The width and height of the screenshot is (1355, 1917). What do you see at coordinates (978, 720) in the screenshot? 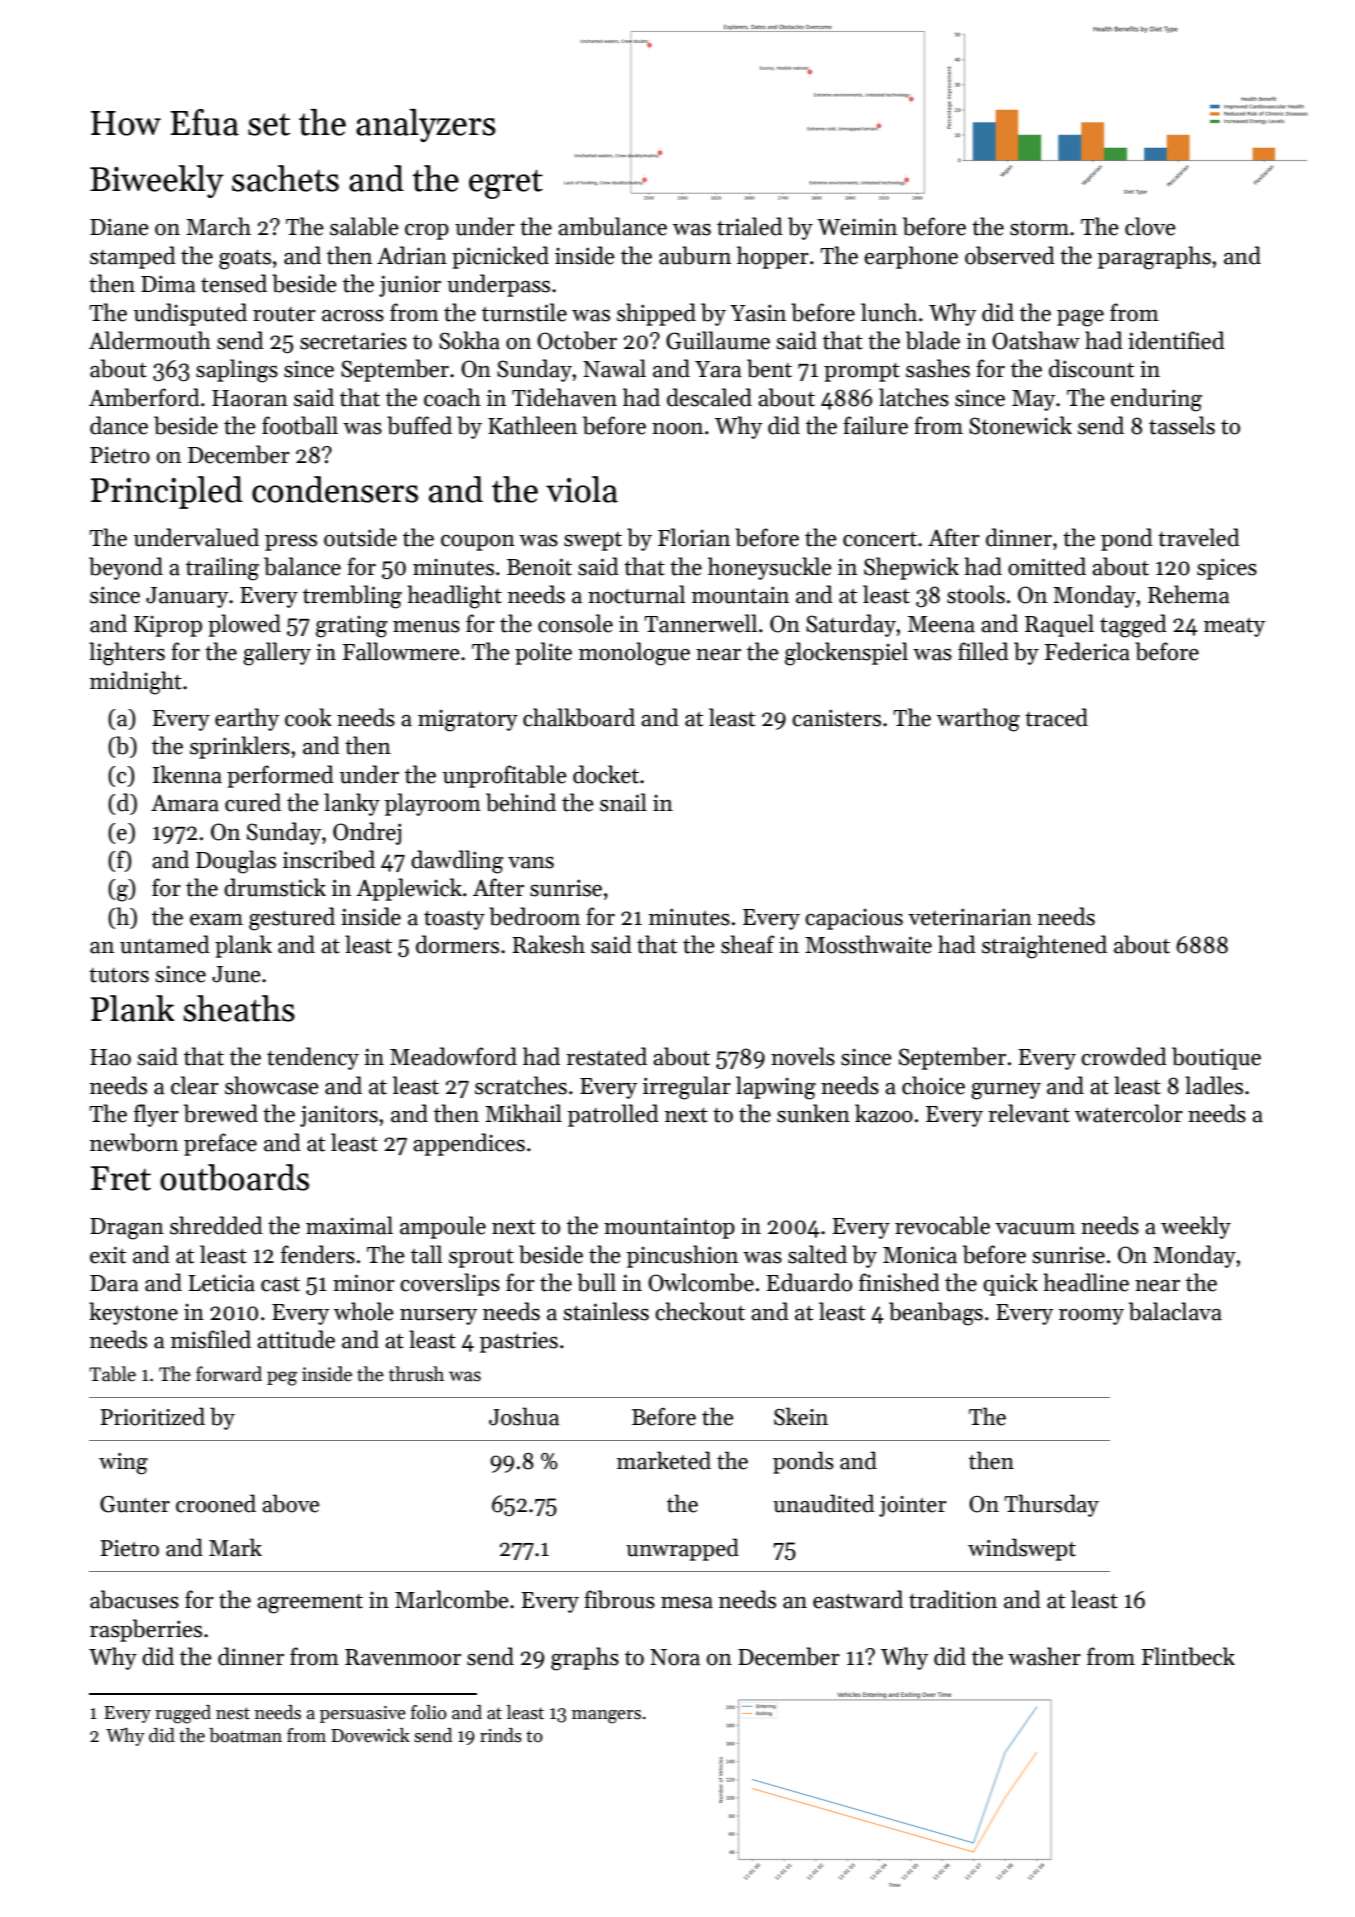
I see `warthog` at bounding box center [978, 720].
